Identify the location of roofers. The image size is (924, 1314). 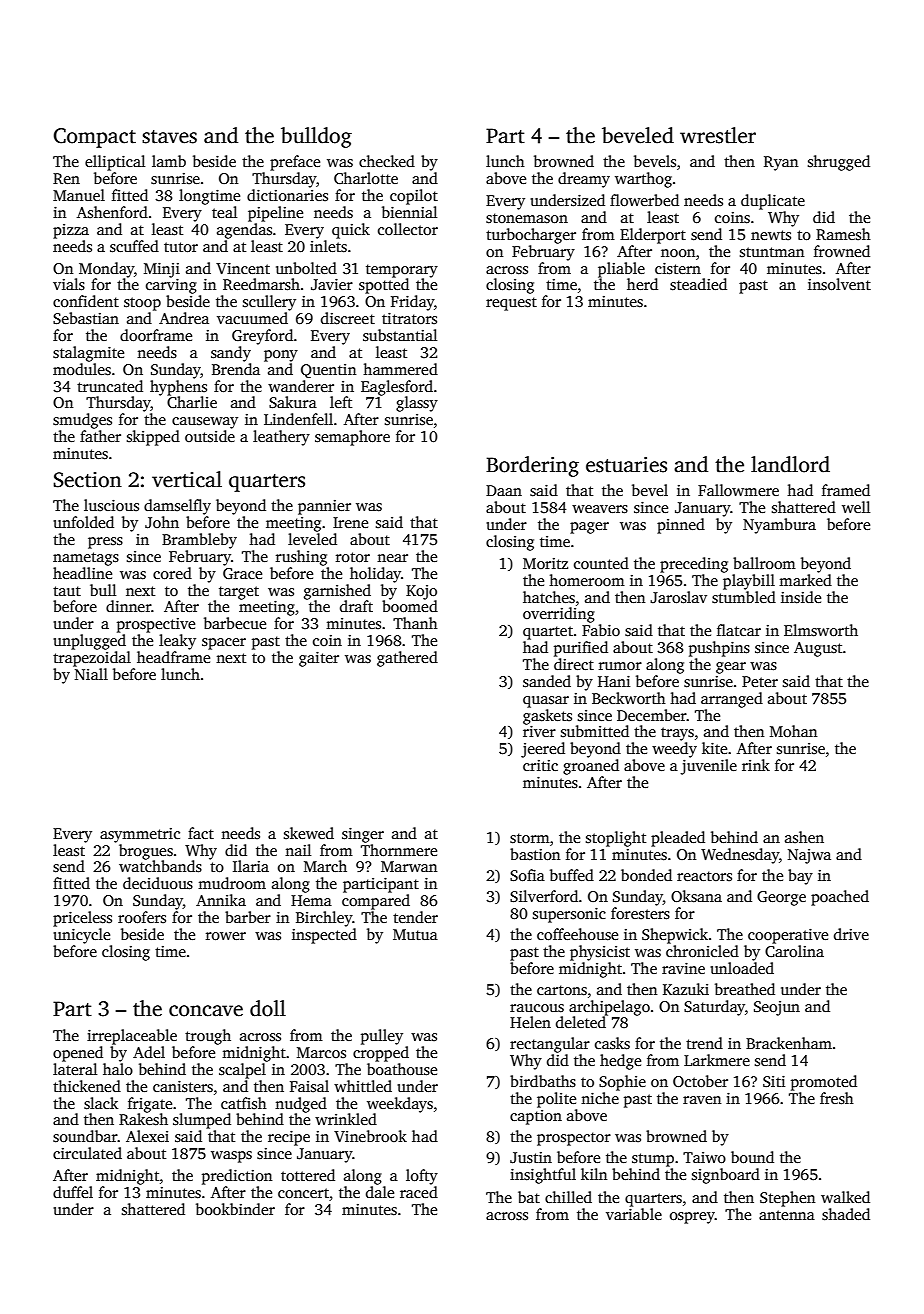
(142, 917).
